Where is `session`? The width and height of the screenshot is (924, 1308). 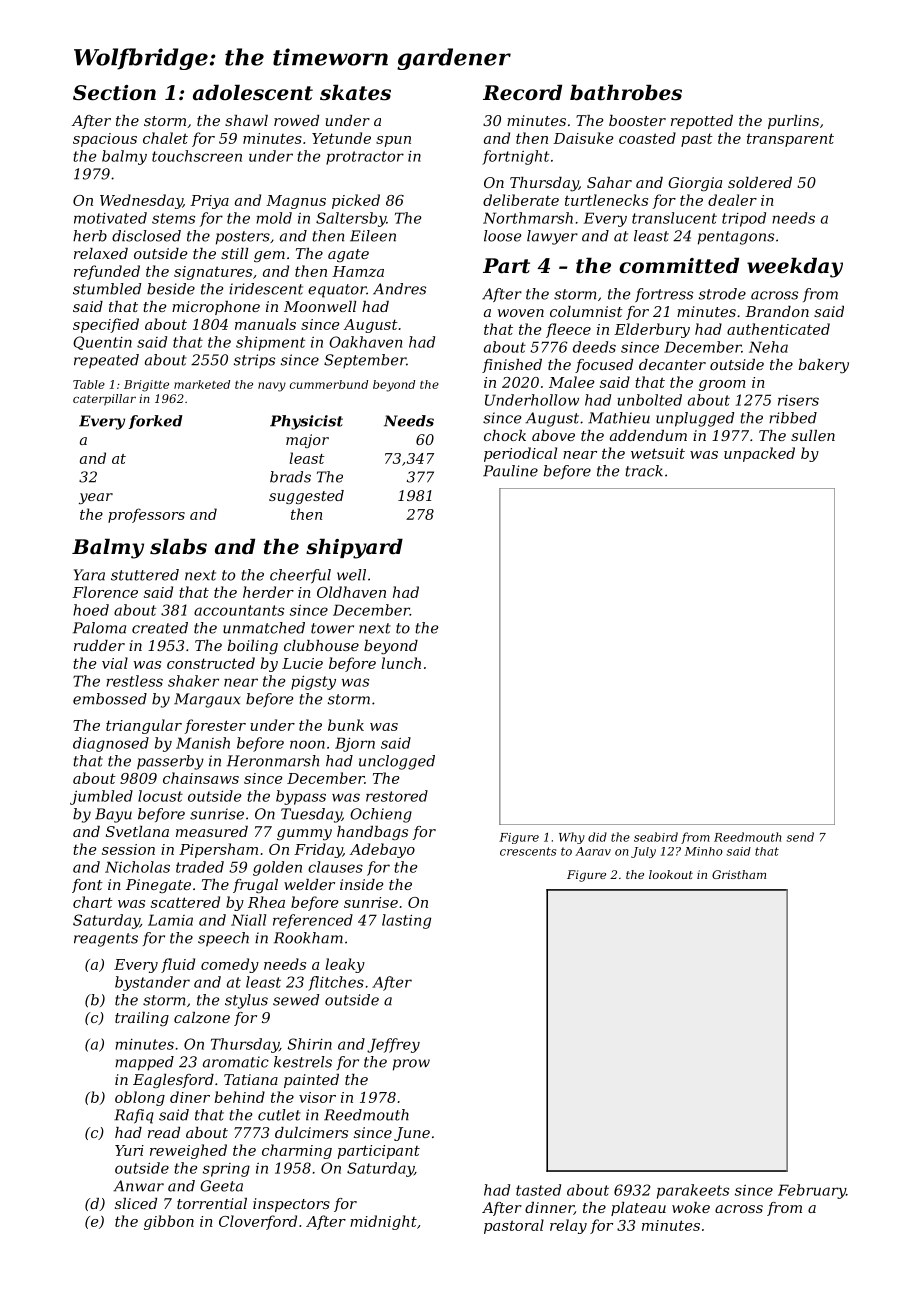 session is located at coordinates (128, 849).
